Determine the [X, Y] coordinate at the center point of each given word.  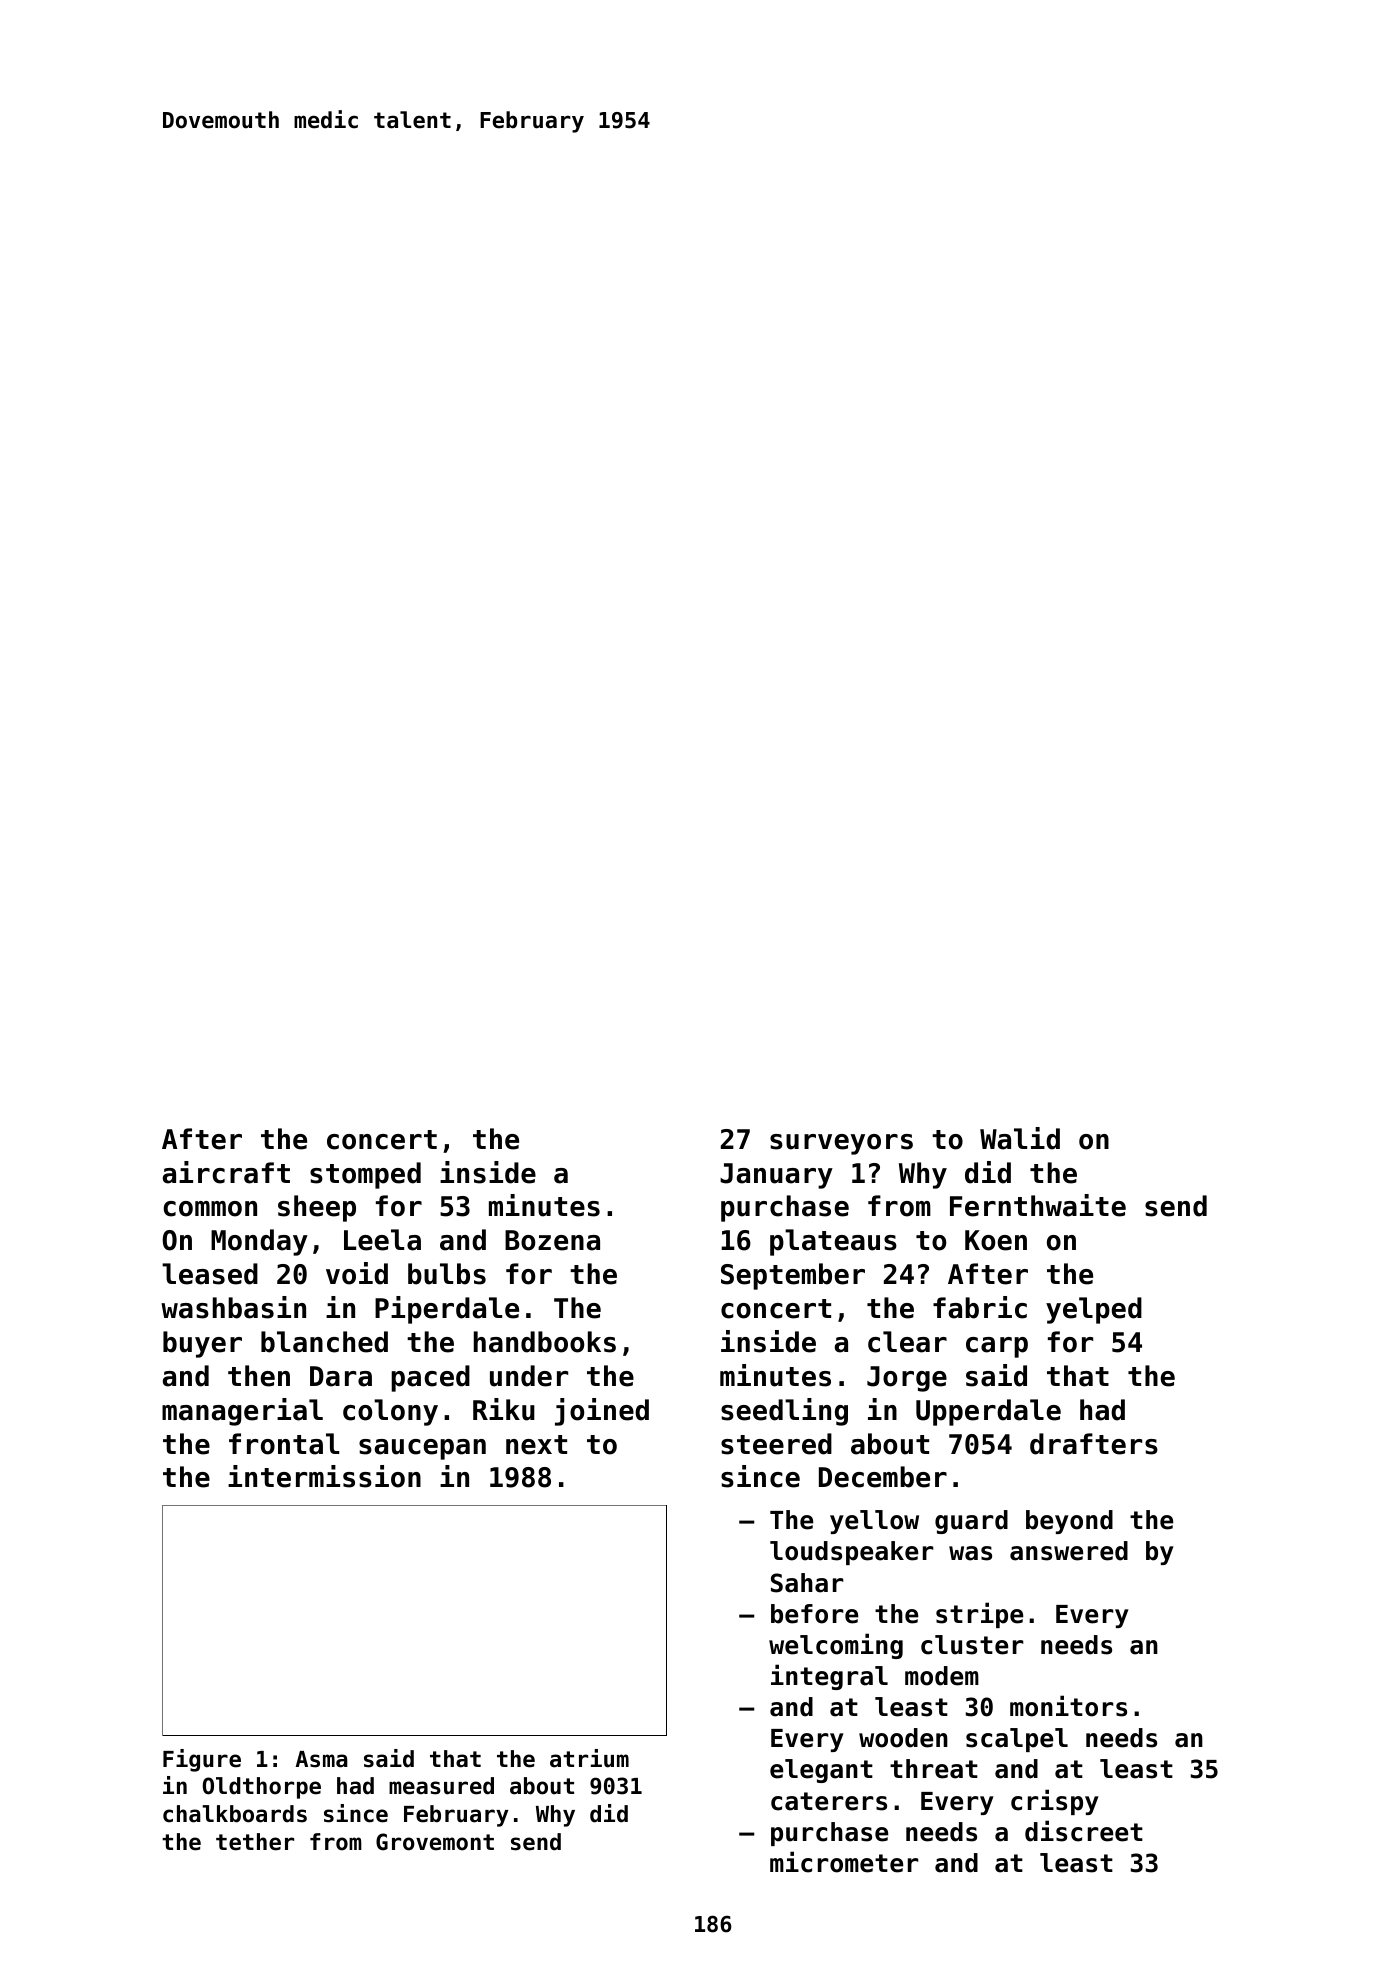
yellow [874, 1522]
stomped [365, 1175]
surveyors [841, 1144]
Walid [1020, 1138]
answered [1069, 1551]
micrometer [844, 1862]
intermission [324, 1476]
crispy [1055, 1802]
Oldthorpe [262, 1788]
